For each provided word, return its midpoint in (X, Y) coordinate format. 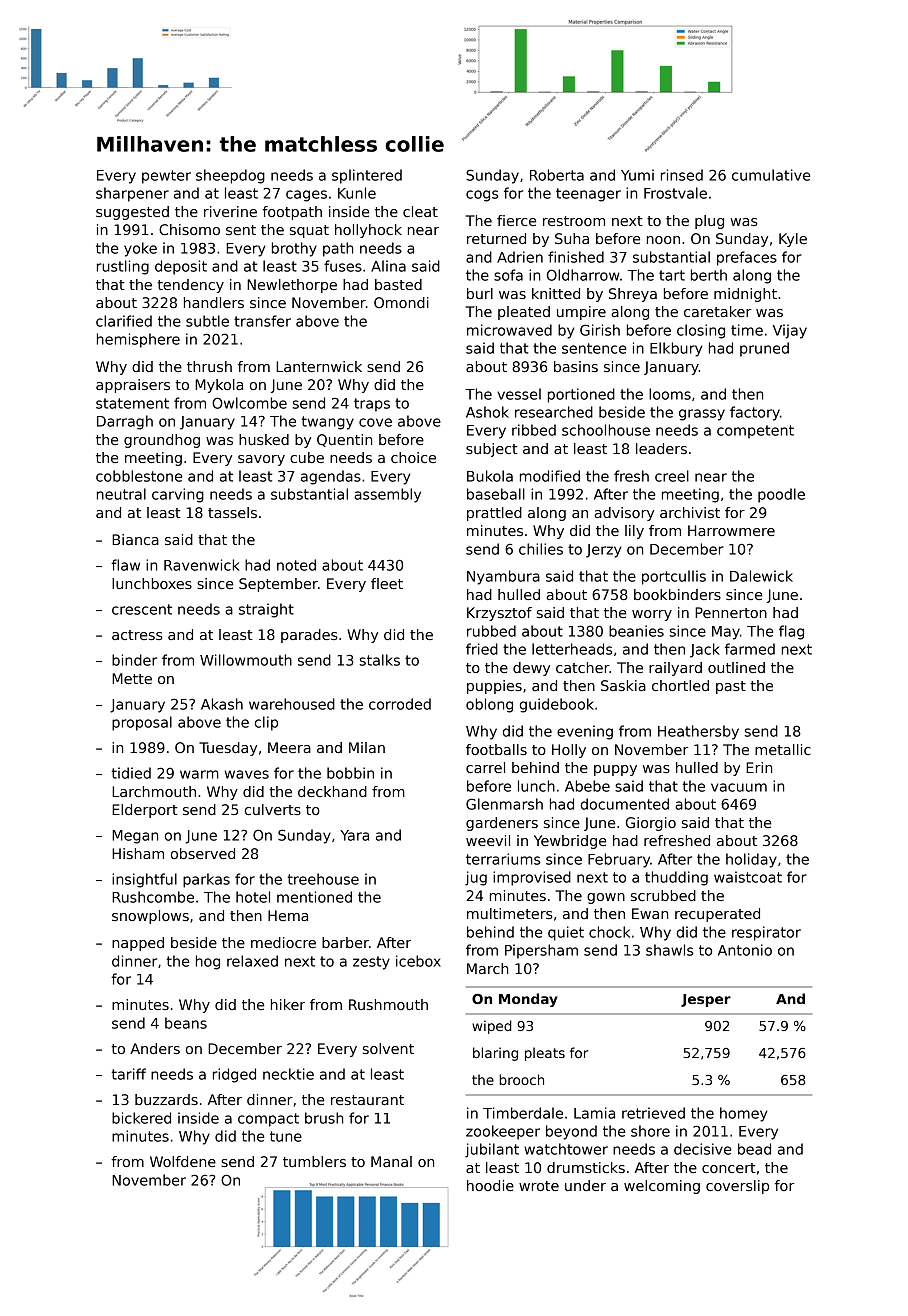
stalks (380, 660)
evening (585, 732)
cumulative (771, 175)
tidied (131, 773)
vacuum (739, 787)
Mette (132, 678)
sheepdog (230, 176)
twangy (328, 423)
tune (286, 1136)
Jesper (706, 1000)
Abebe (587, 786)
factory (755, 413)
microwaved (509, 330)
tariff (129, 1074)
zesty (371, 963)
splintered (367, 176)
